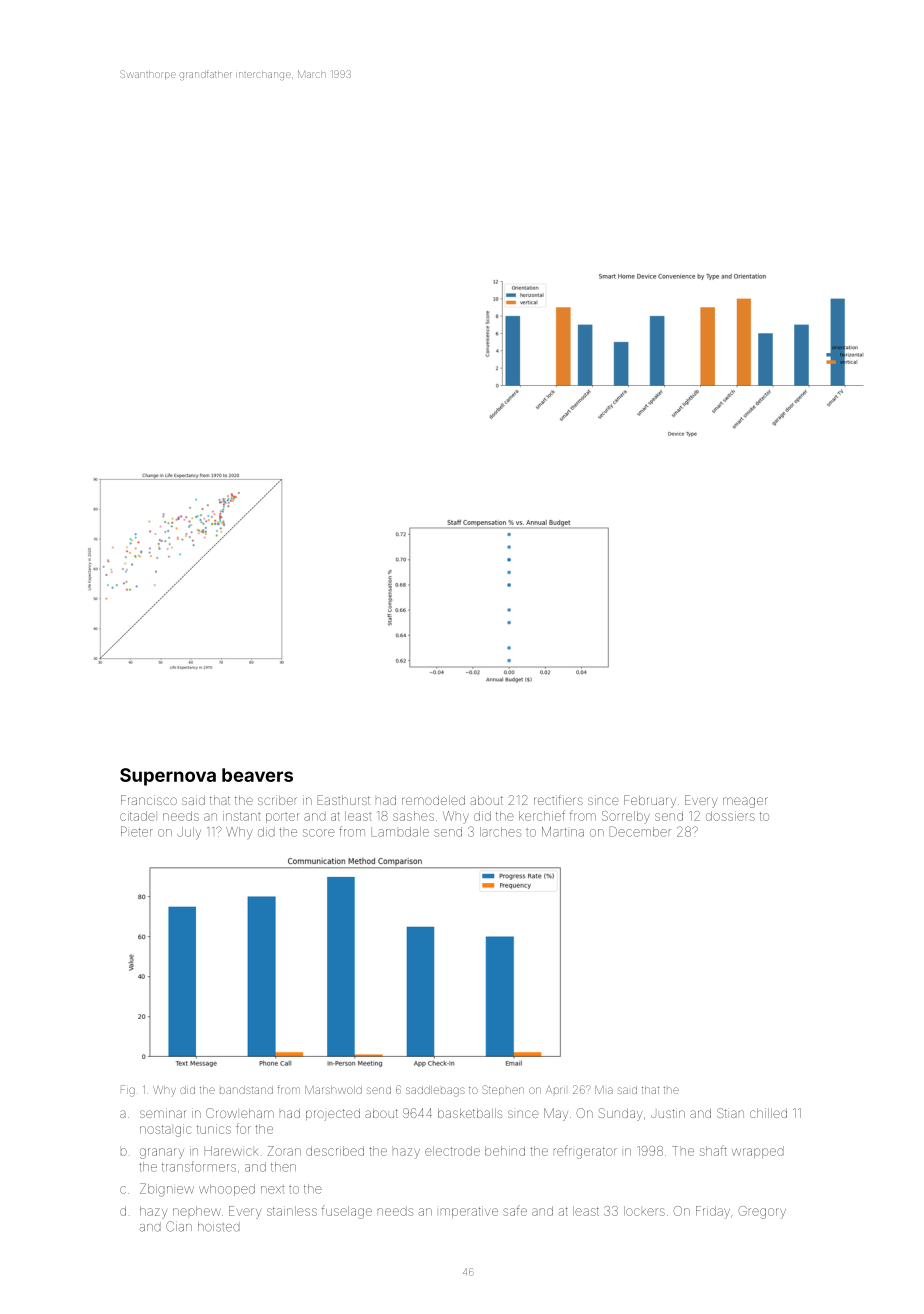 This document has height=1314, width=924. Describe the element at coordinates (165, 1130) in the document. I see `nostalgic` at that location.
